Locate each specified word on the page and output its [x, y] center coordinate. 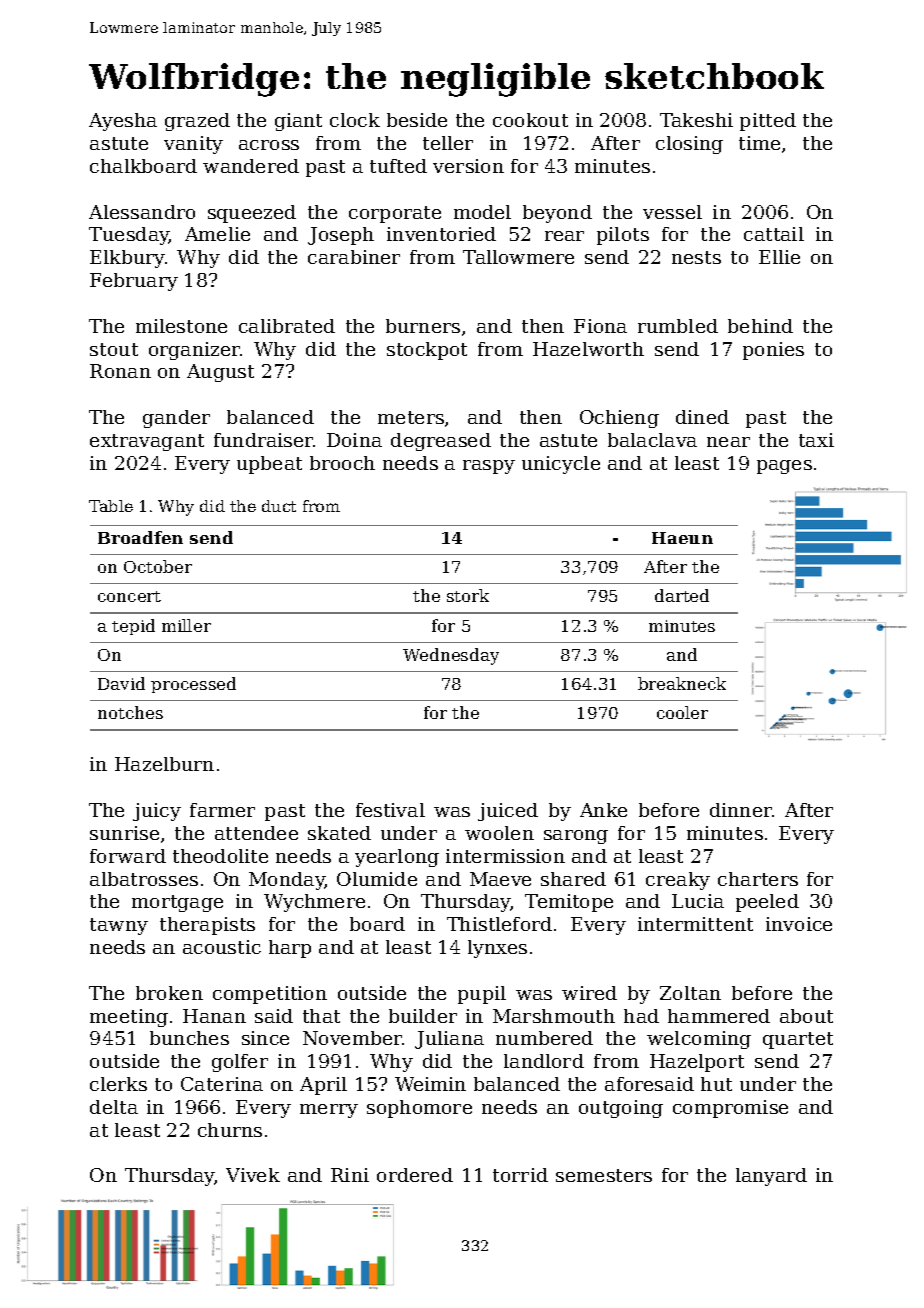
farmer [222, 810]
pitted [768, 122]
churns [230, 1130]
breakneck [682, 683]
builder [423, 1016]
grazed [197, 122]
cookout [530, 120]
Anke [603, 810]
